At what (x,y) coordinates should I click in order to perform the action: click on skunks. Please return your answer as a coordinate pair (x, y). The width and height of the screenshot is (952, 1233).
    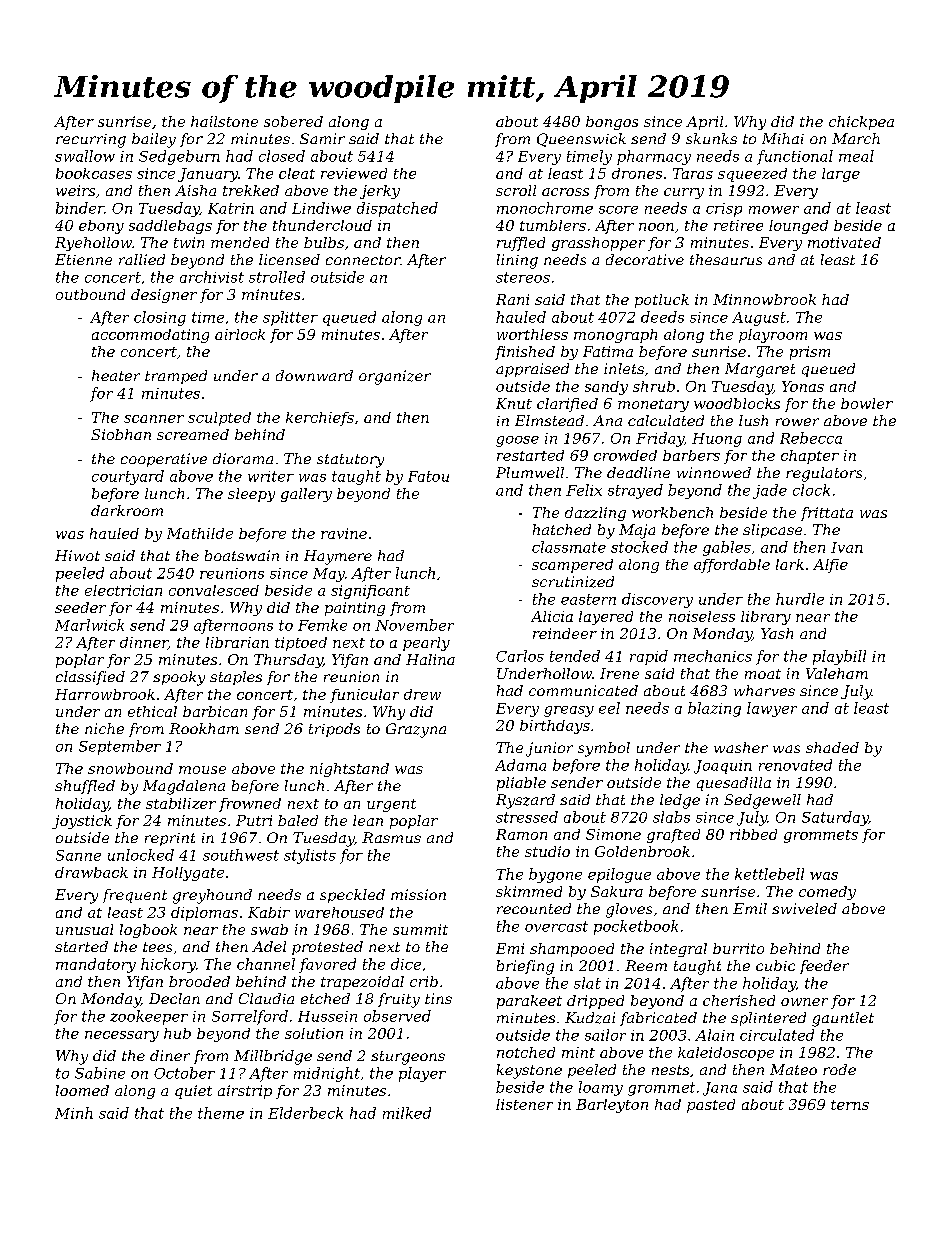
    Looking at the image, I should click on (711, 138).
